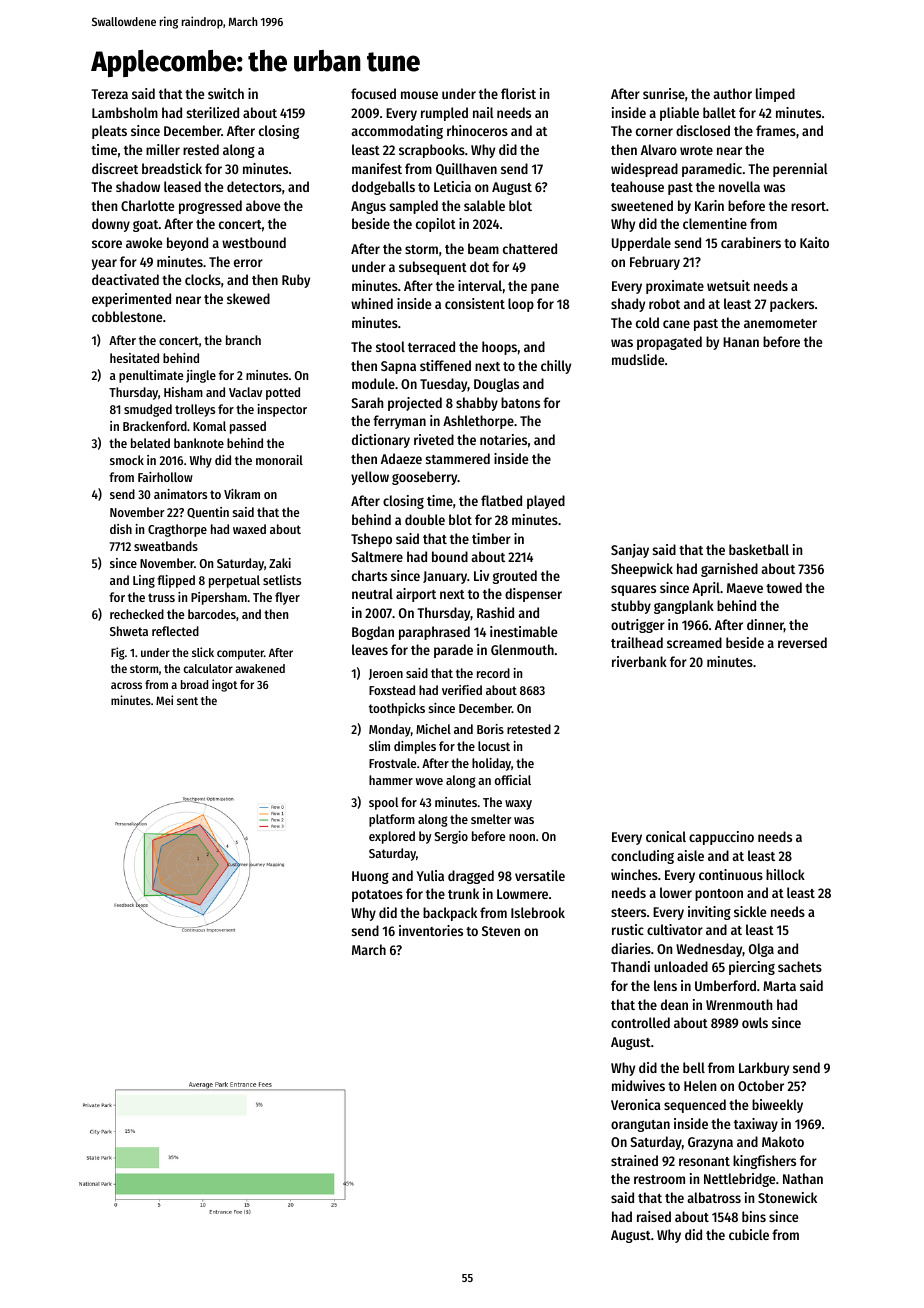 The image size is (924, 1308). What do you see at coordinates (370, 877) in the document?
I see `Huong` at bounding box center [370, 877].
